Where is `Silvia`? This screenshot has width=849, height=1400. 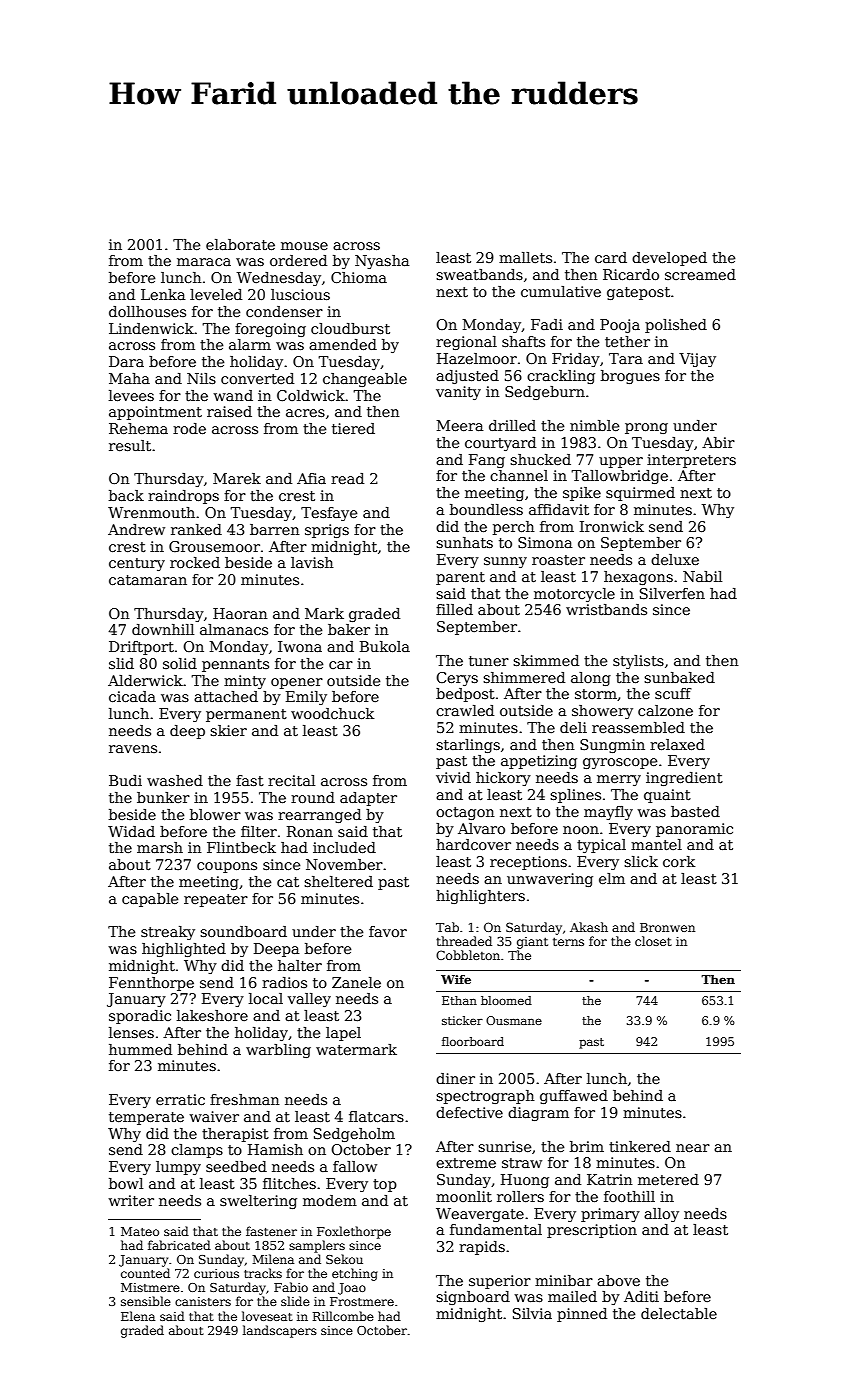 Silvia is located at coordinates (532, 1313).
